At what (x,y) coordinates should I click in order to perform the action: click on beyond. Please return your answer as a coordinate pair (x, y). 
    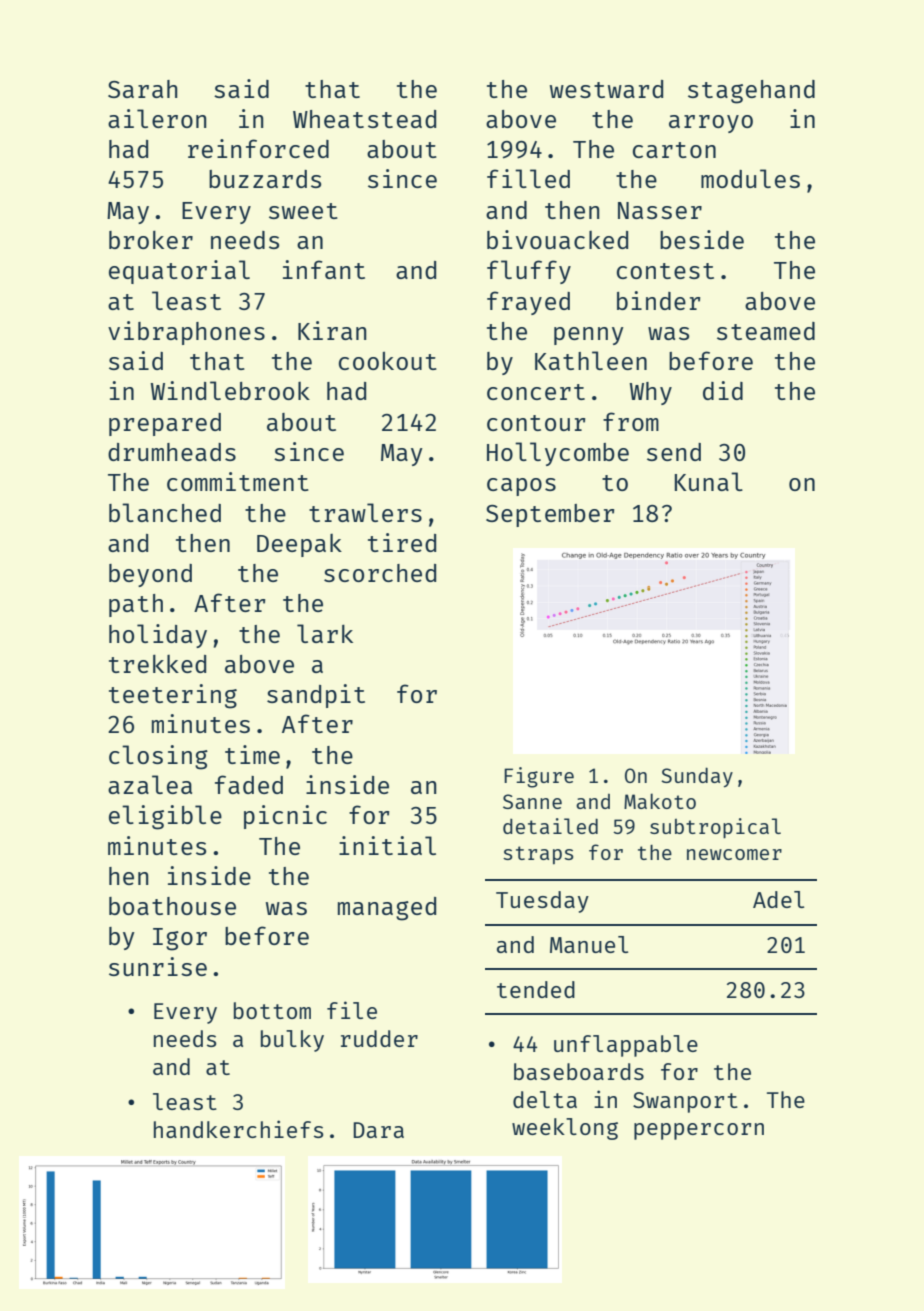
    Looking at the image, I should click on (150, 575).
